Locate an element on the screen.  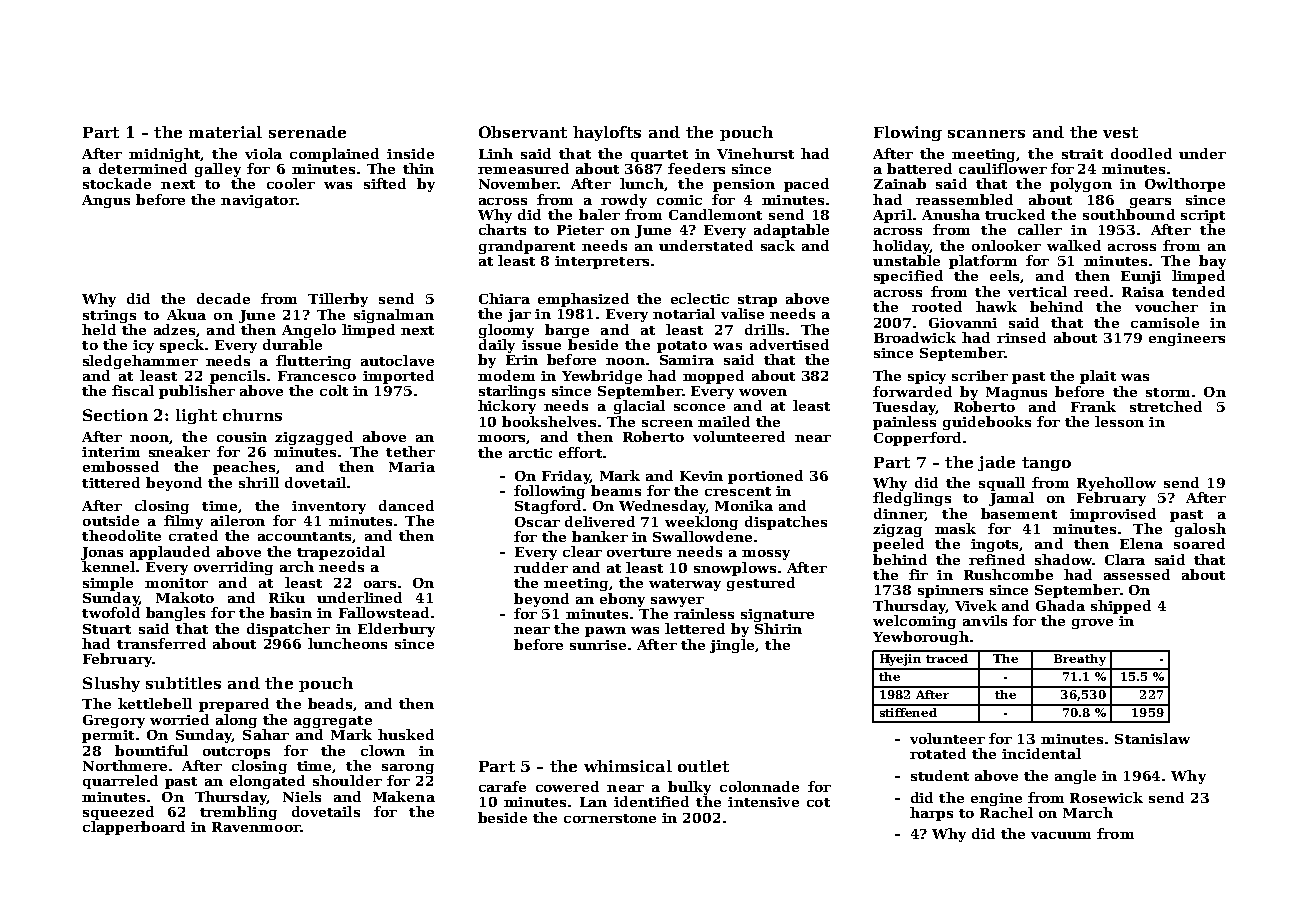
harps is located at coordinates (931, 814).
